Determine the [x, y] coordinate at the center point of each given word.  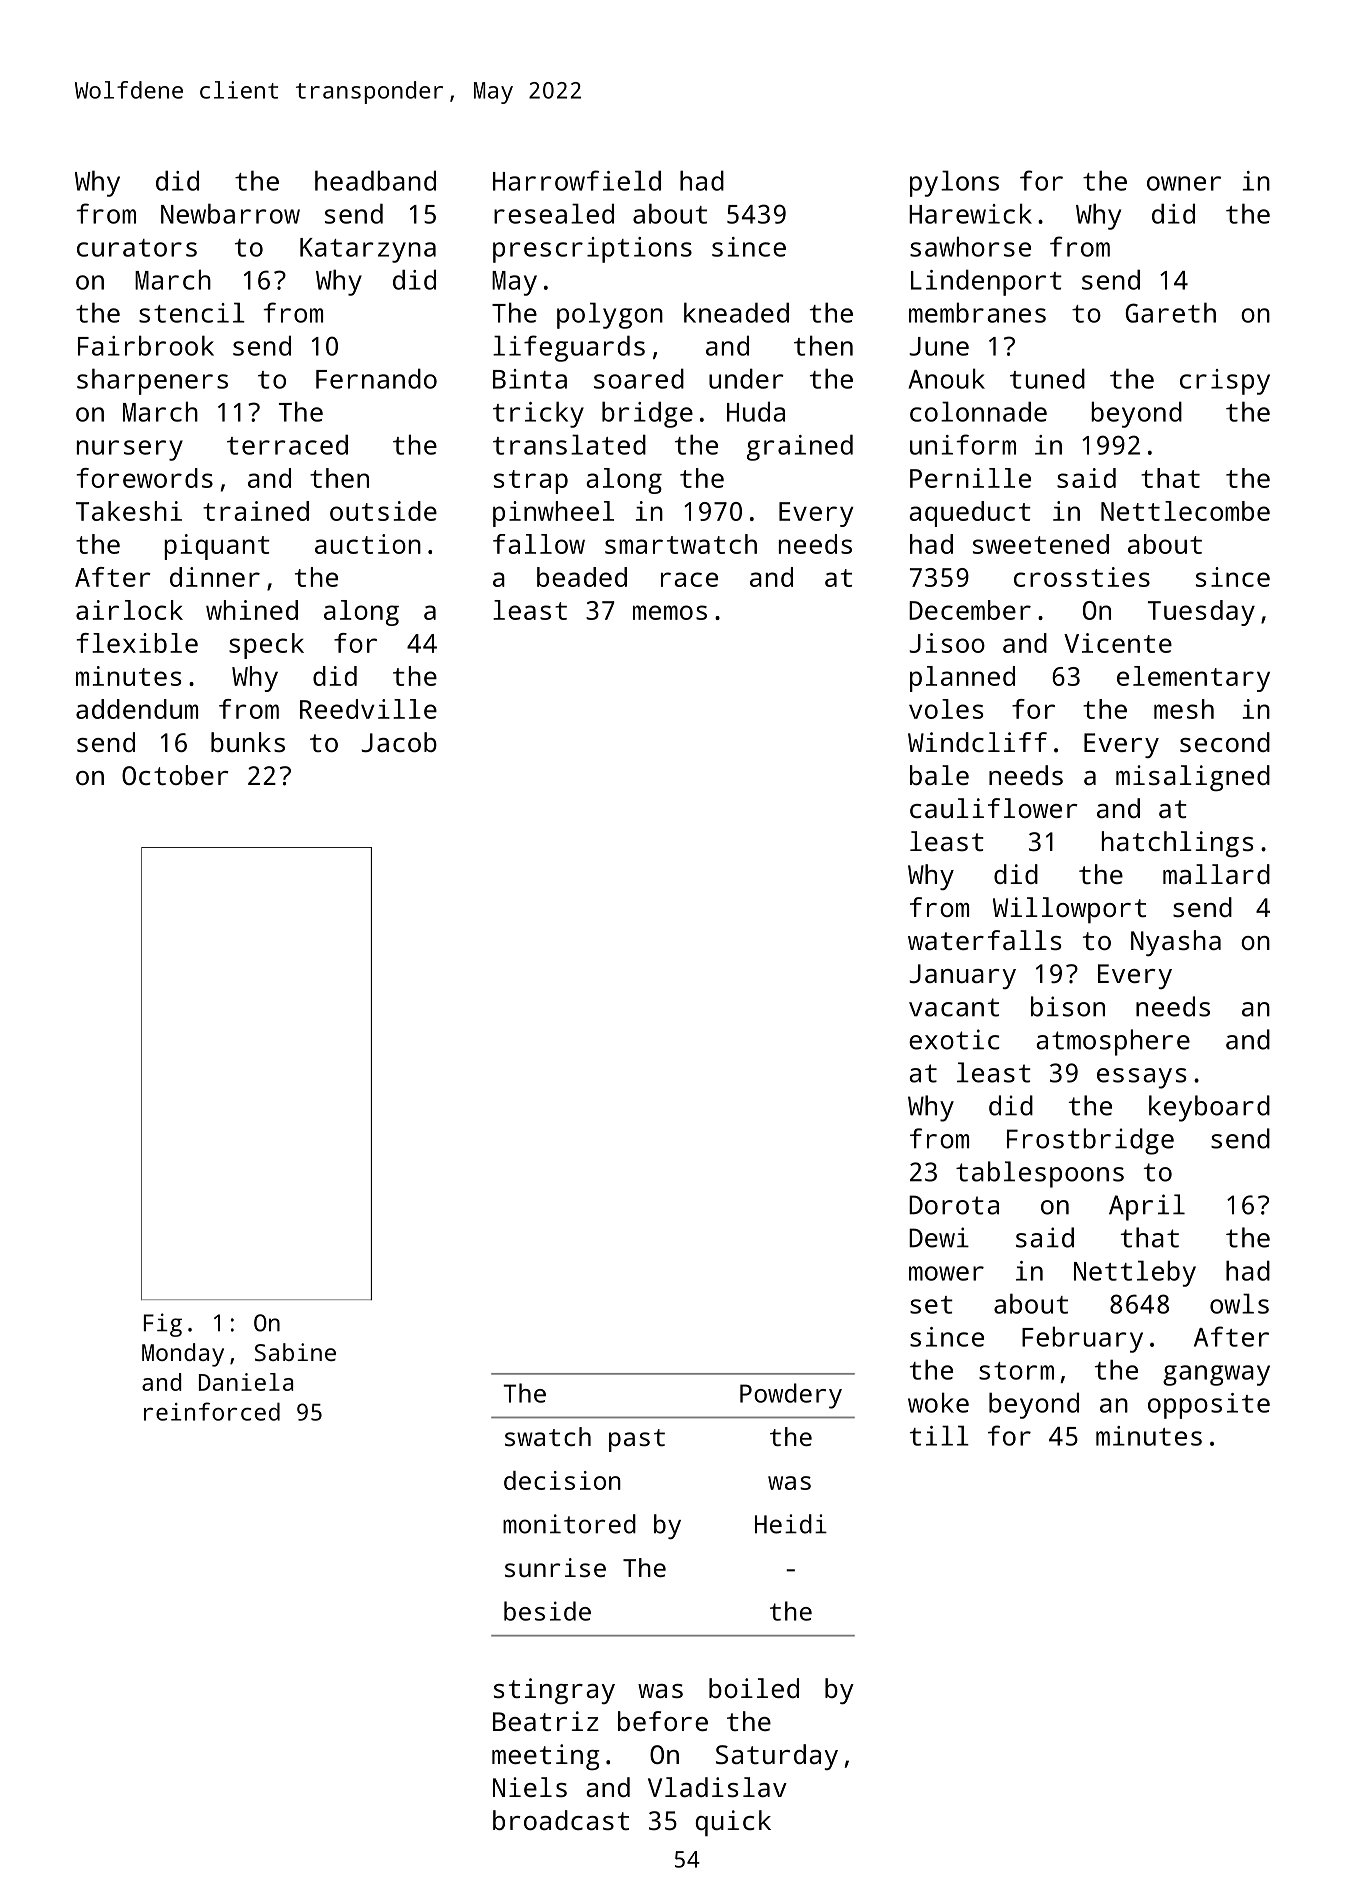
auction [368, 544]
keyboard [1209, 1108]
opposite [1209, 1406]
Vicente [1118, 643]
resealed [554, 213]
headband [375, 180]
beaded [582, 577]
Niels [530, 1787]
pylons [954, 183]
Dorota [954, 1205]
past [637, 1440]
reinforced [212, 1411]
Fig [163, 1325]
